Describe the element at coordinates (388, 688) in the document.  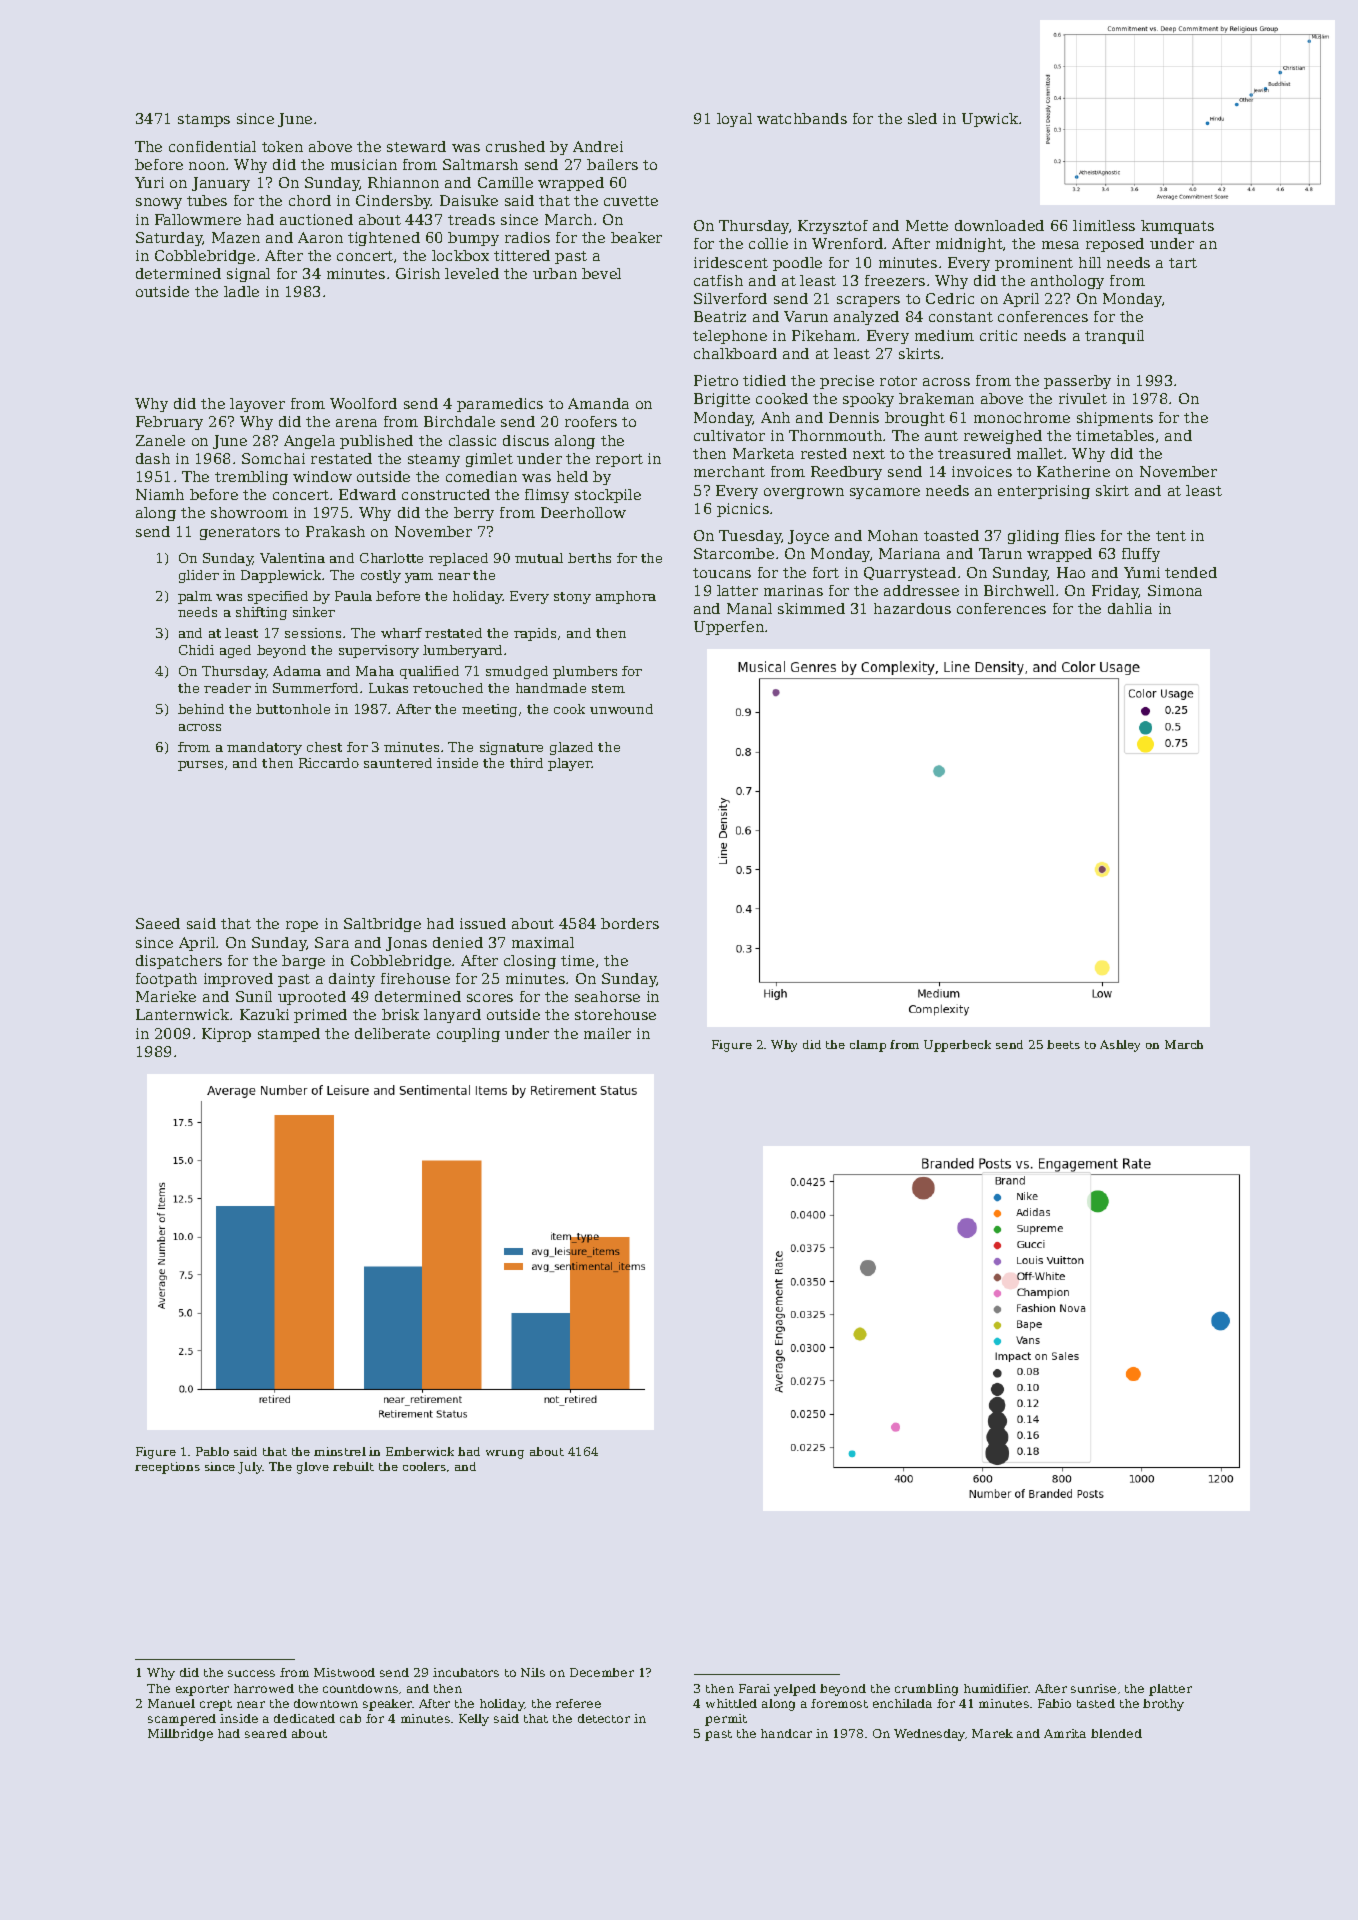
I see `Lukas` at that location.
